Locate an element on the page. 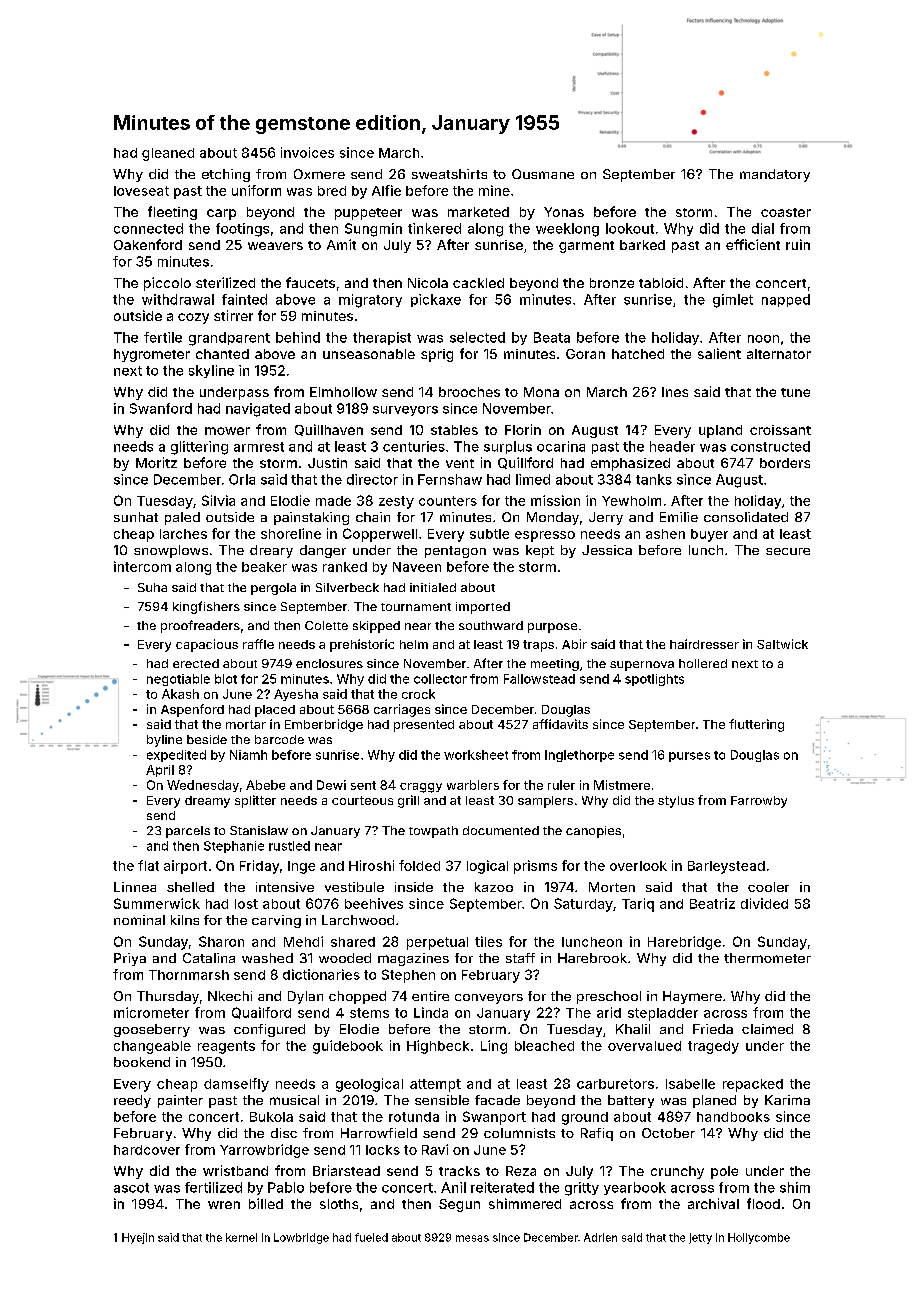 The width and height of the image is (924, 1308). Quailford is located at coordinates (261, 1013).
